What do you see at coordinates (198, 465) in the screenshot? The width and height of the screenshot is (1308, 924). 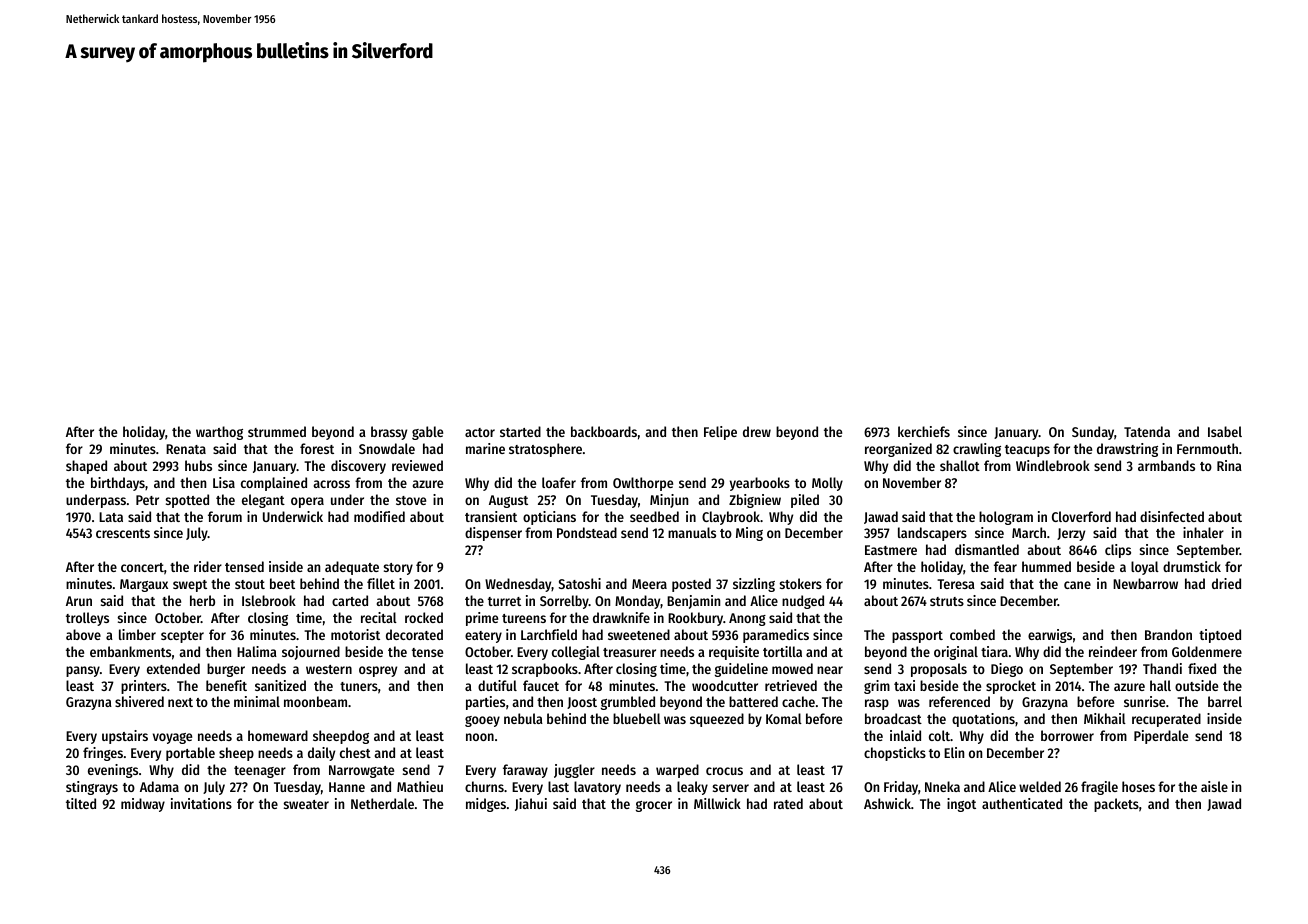 I see `hubs` at bounding box center [198, 465].
